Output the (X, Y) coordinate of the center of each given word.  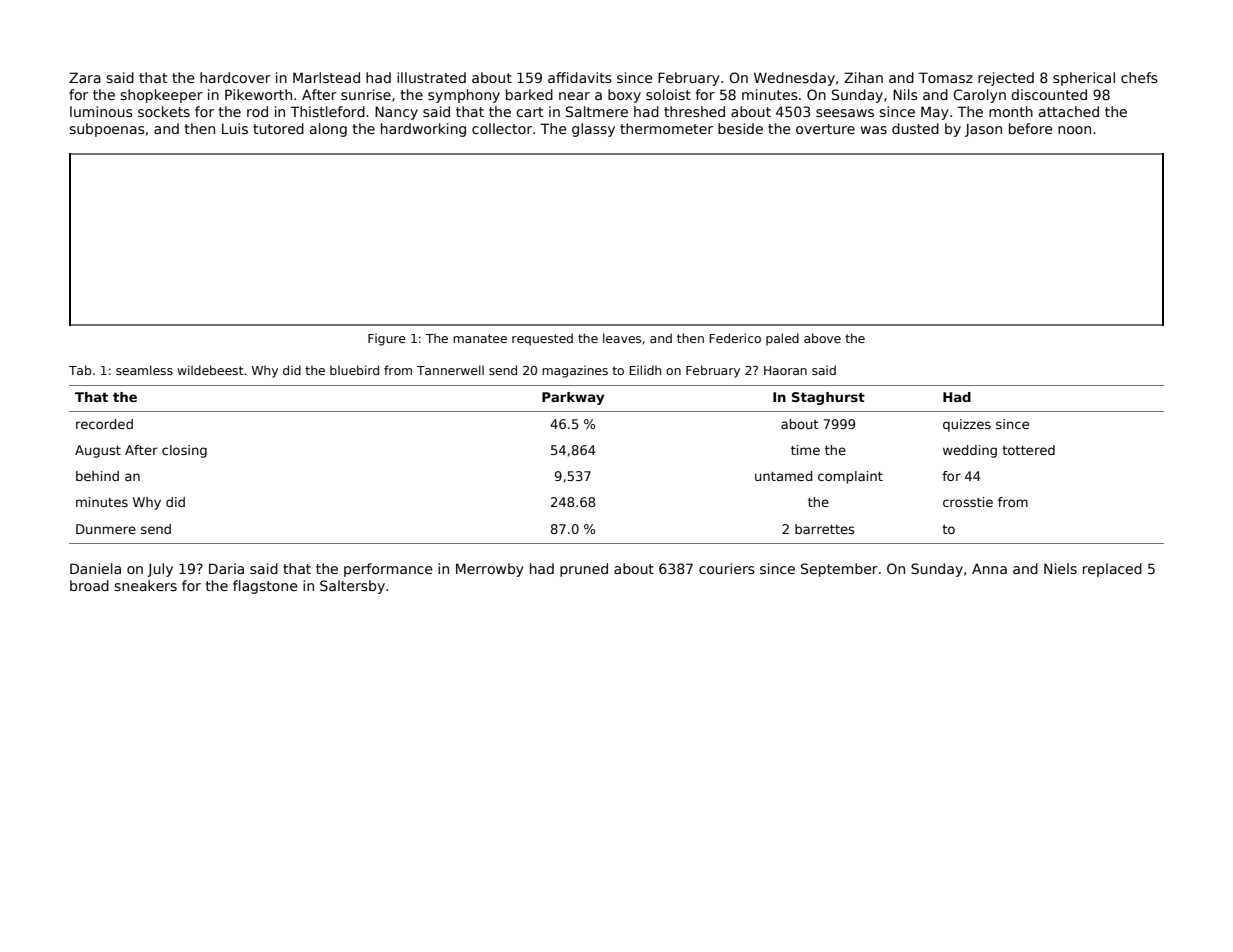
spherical (1084, 79)
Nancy (396, 113)
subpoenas (107, 130)
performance (388, 570)
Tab (80, 370)
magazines (575, 371)
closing (184, 451)
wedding (970, 451)
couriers (727, 568)
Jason (983, 130)
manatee (480, 338)
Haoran (785, 370)
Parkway (573, 398)
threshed (694, 111)
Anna (989, 568)
